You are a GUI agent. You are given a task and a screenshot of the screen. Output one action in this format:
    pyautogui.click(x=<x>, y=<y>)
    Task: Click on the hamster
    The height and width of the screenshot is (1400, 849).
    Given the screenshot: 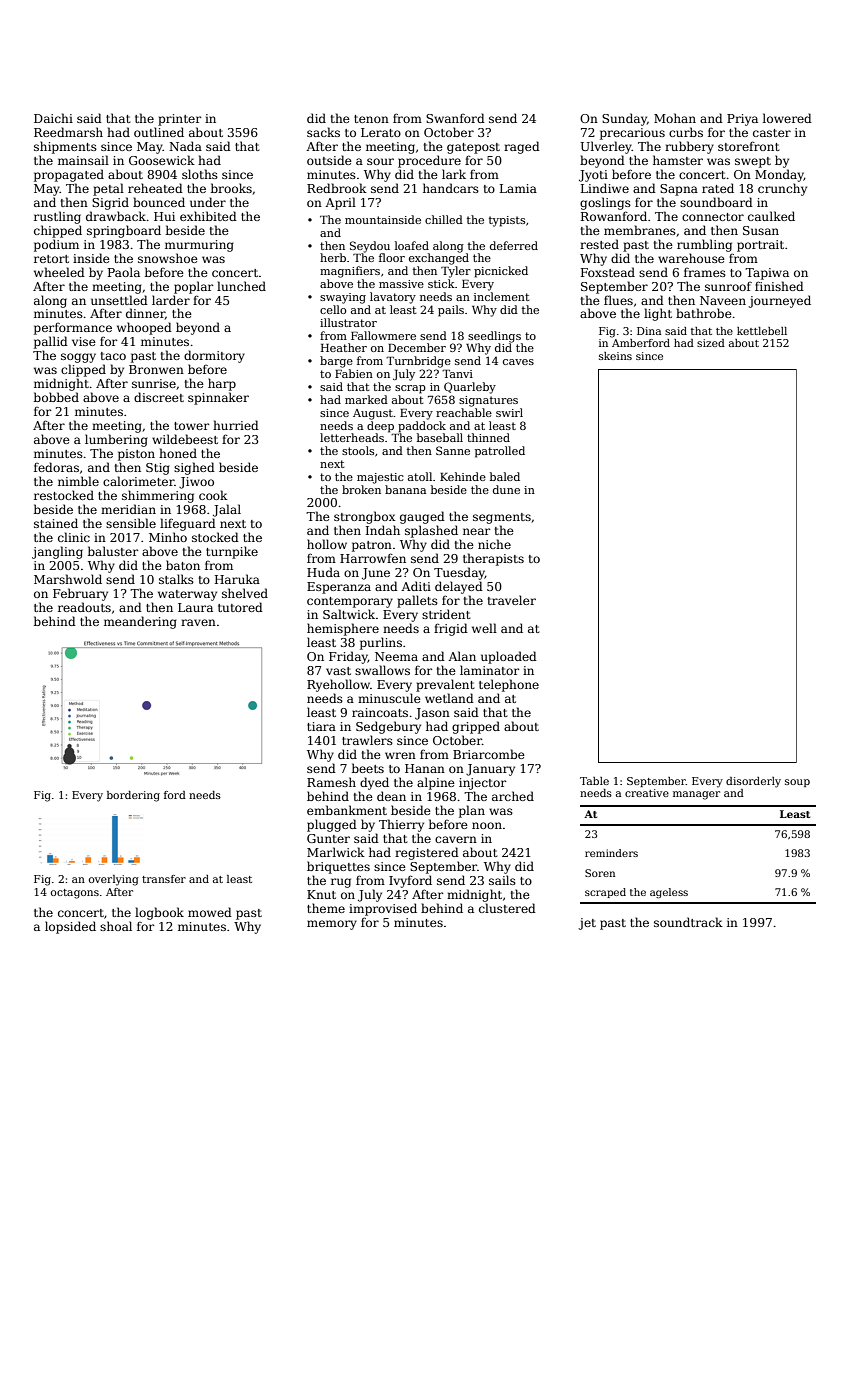 What is the action you would take?
    pyautogui.click(x=678, y=160)
